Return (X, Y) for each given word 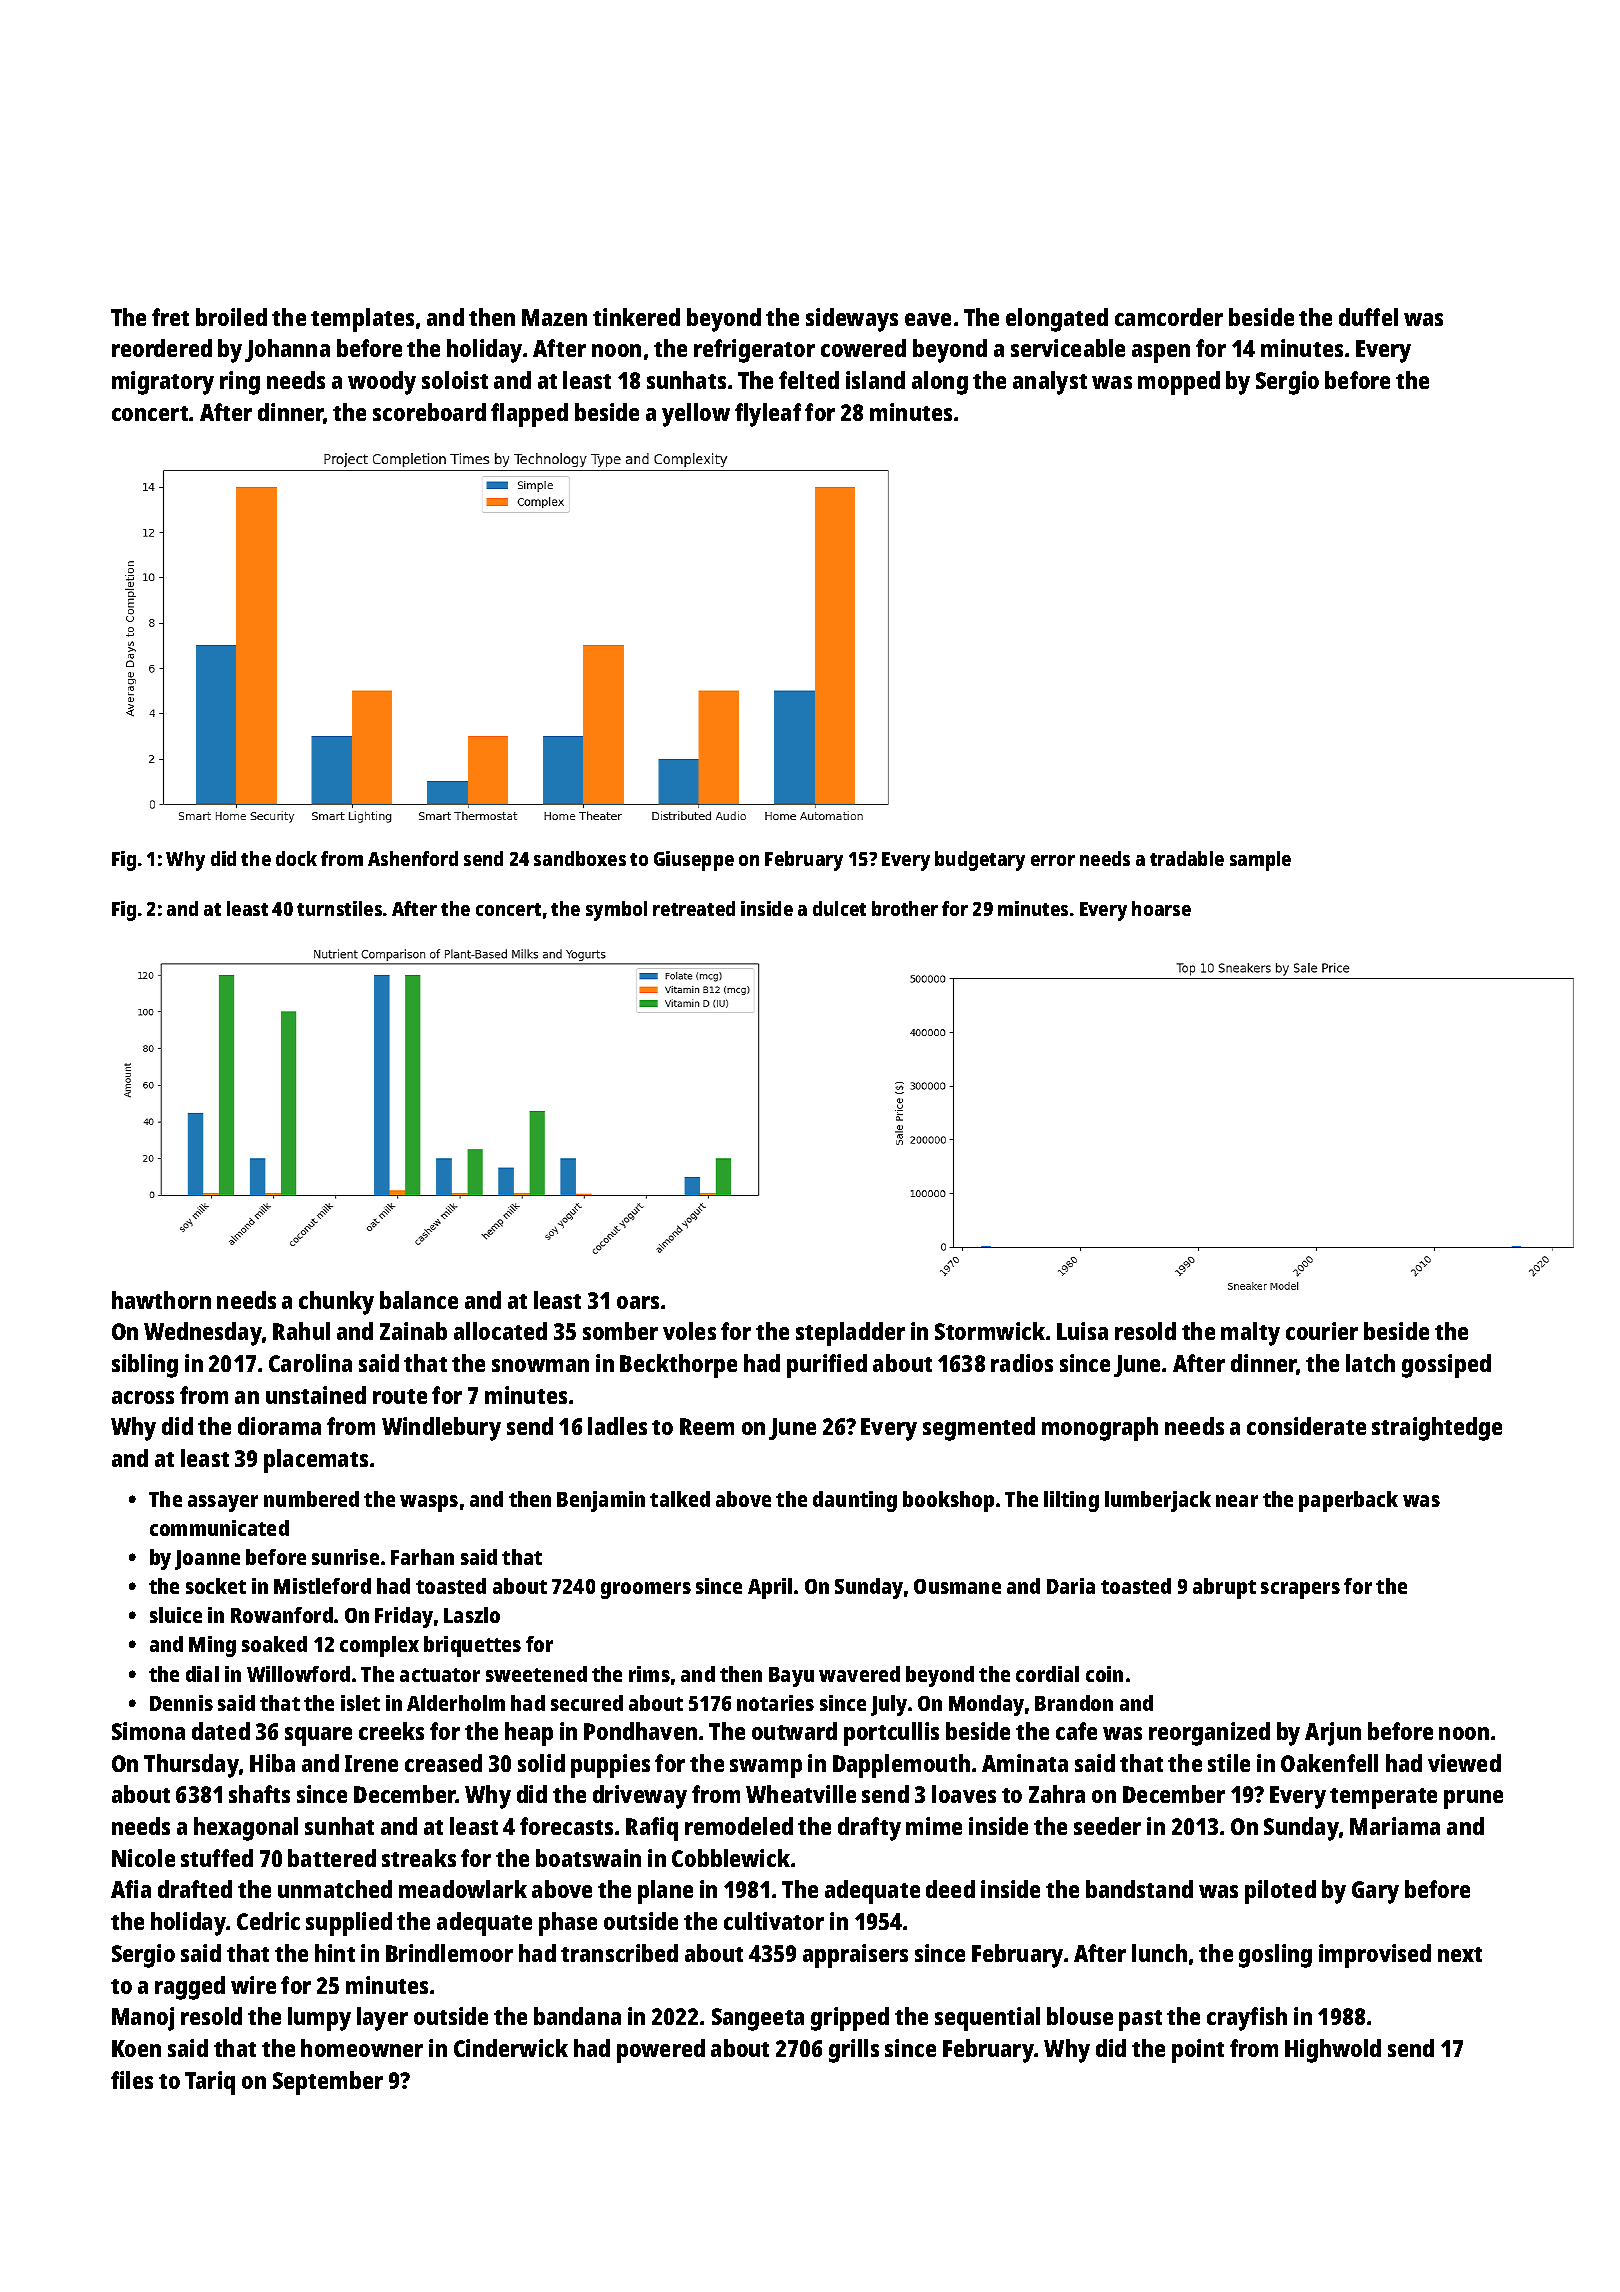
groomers (646, 1590)
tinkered (636, 317)
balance (419, 1300)
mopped (1179, 383)
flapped (529, 415)
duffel (1368, 317)
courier (1322, 1331)
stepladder (850, 1334)
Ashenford (413, 858)
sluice (176, 1615)
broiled (231, 317)
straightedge (1437, 1429)
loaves (964, 1794)
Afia (131, 1889)
